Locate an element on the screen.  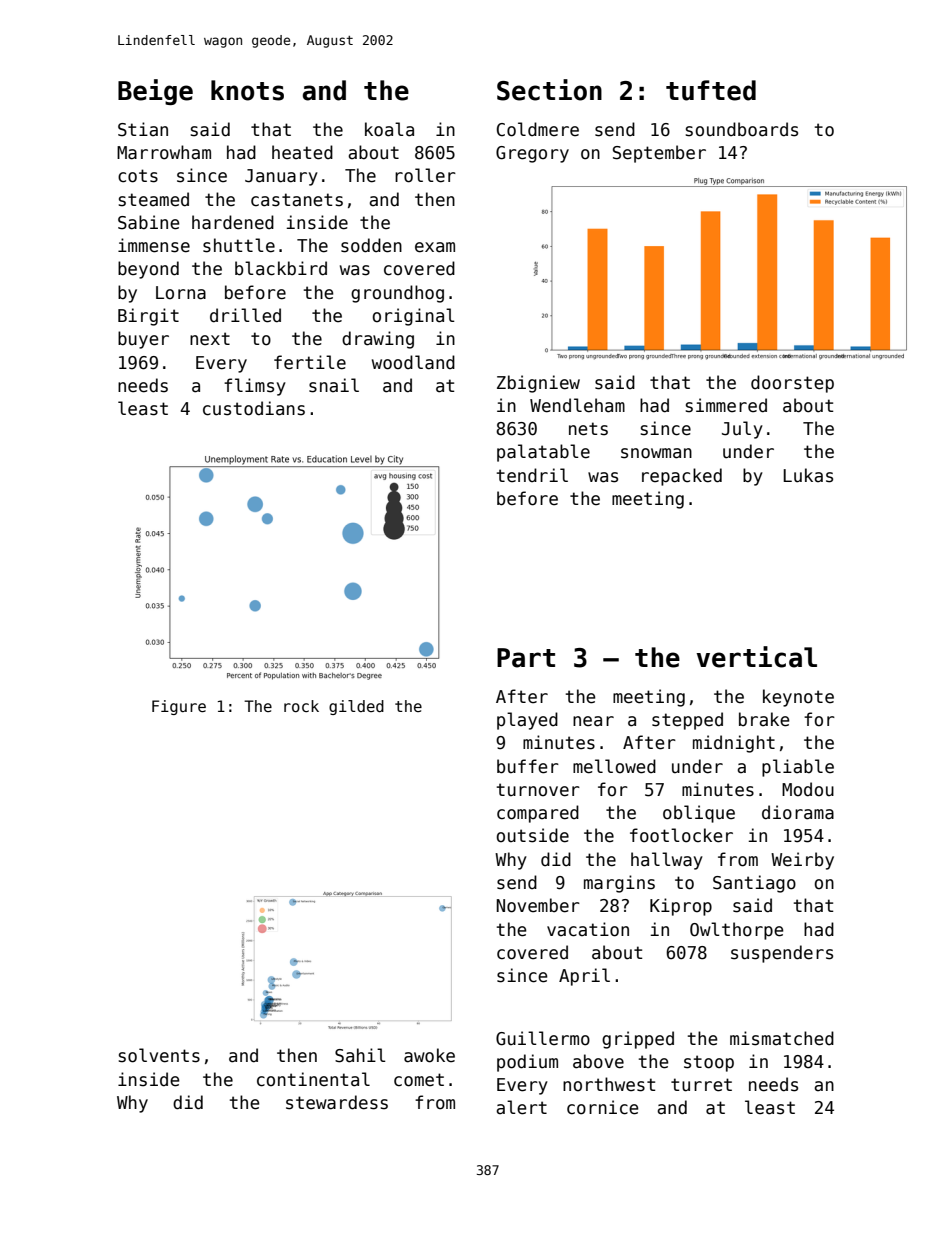
gilded is located at coordinates (356, 707).
